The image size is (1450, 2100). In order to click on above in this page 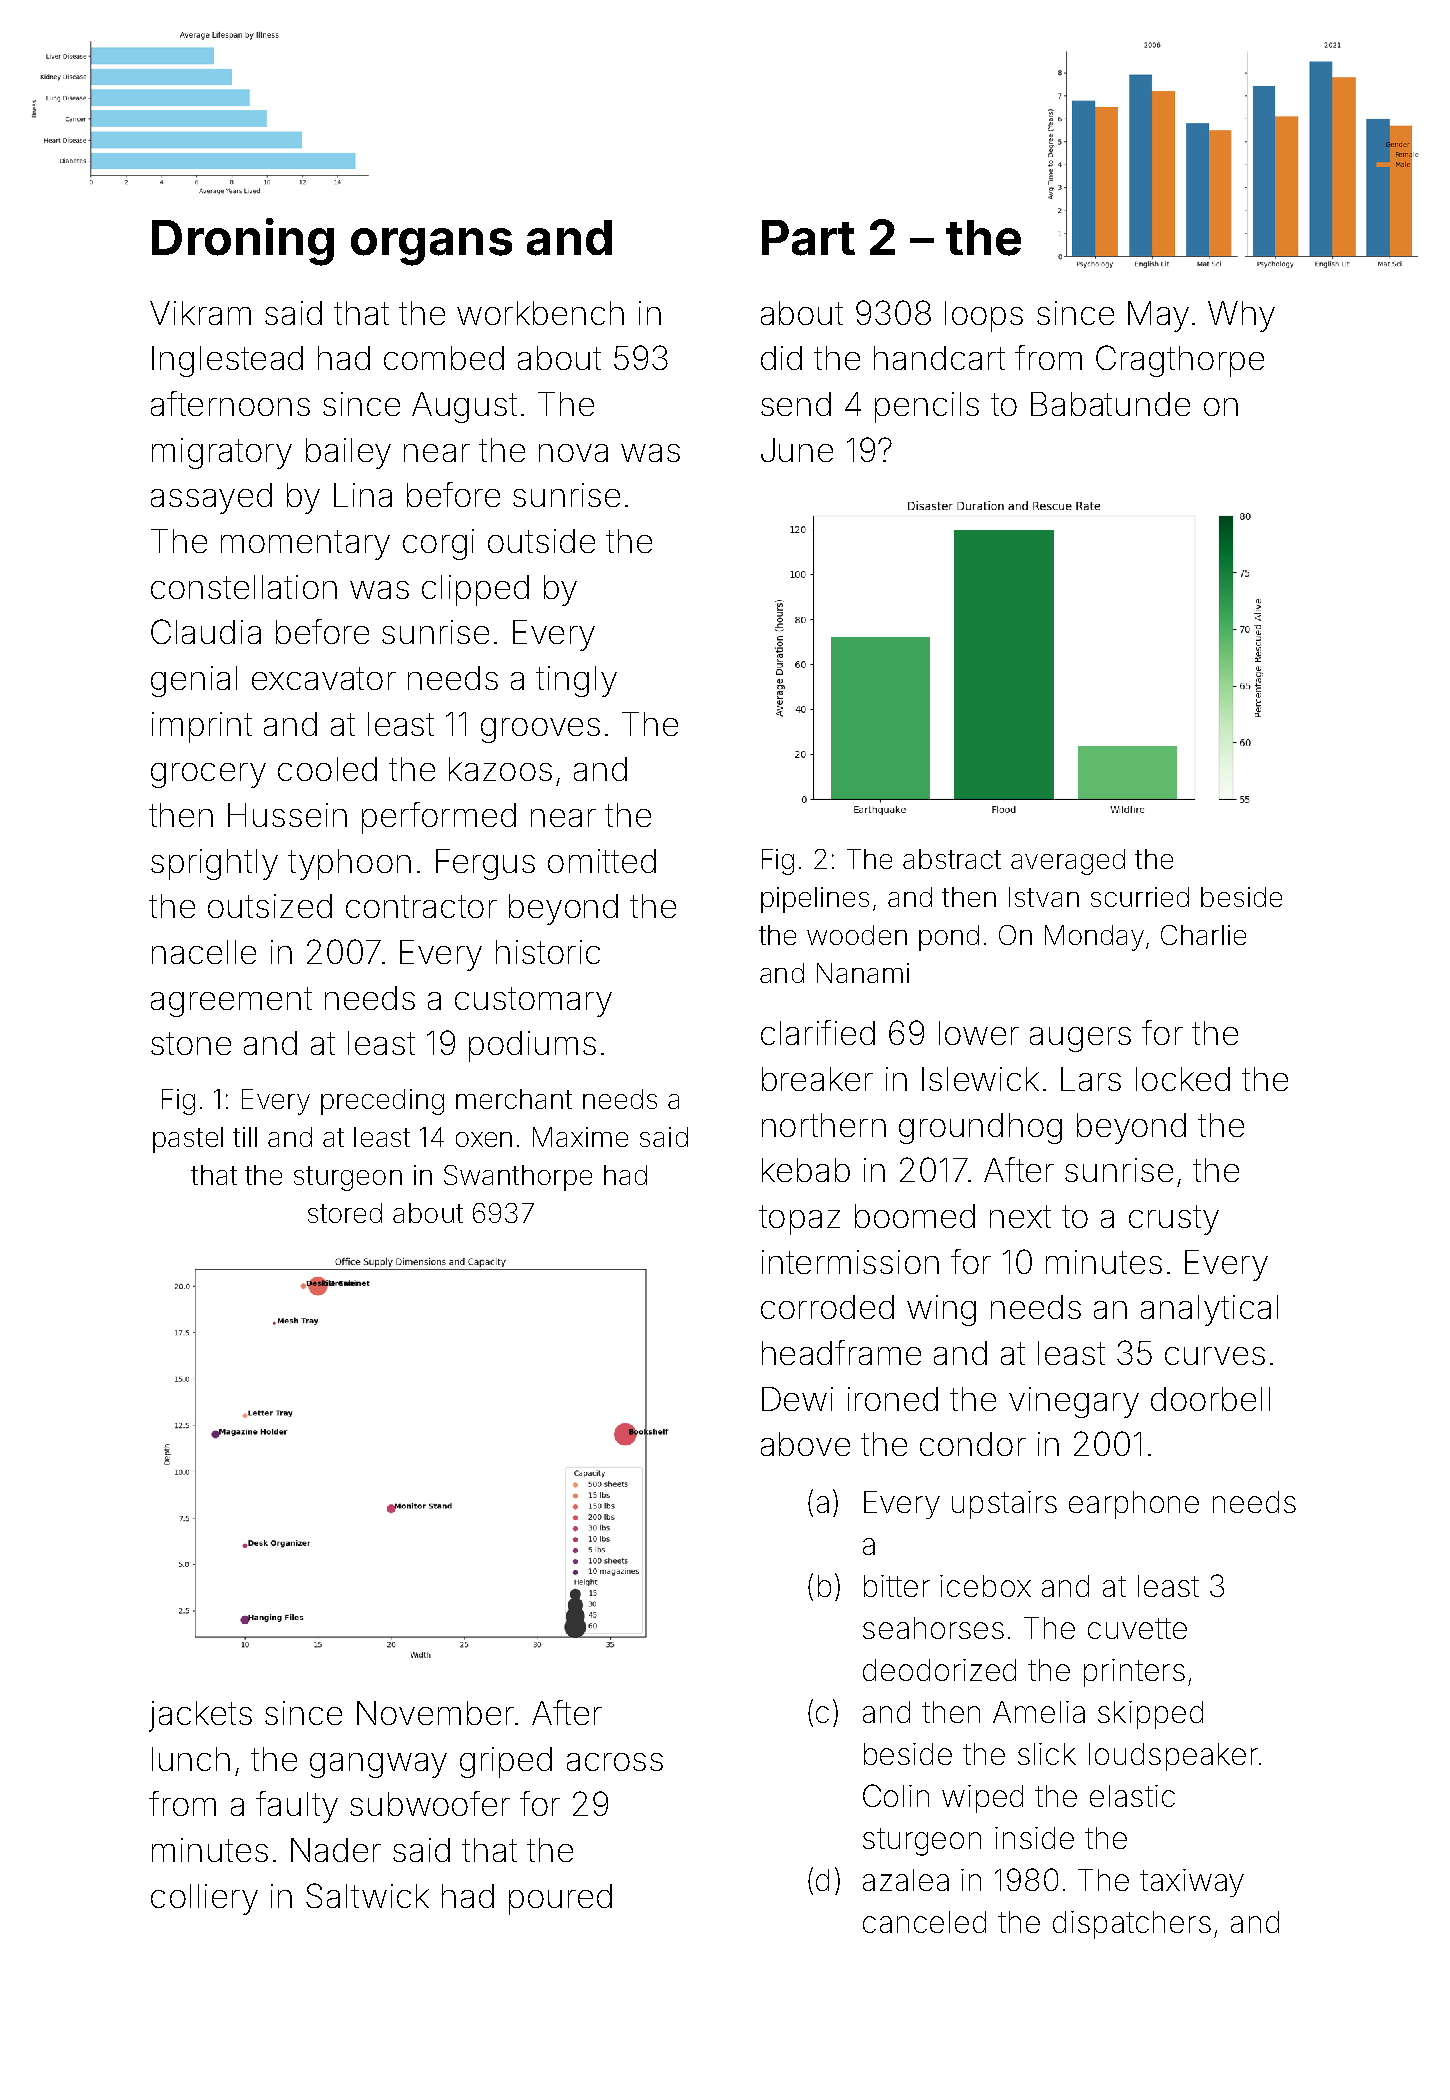, I will do `click(805, 1444)`.
